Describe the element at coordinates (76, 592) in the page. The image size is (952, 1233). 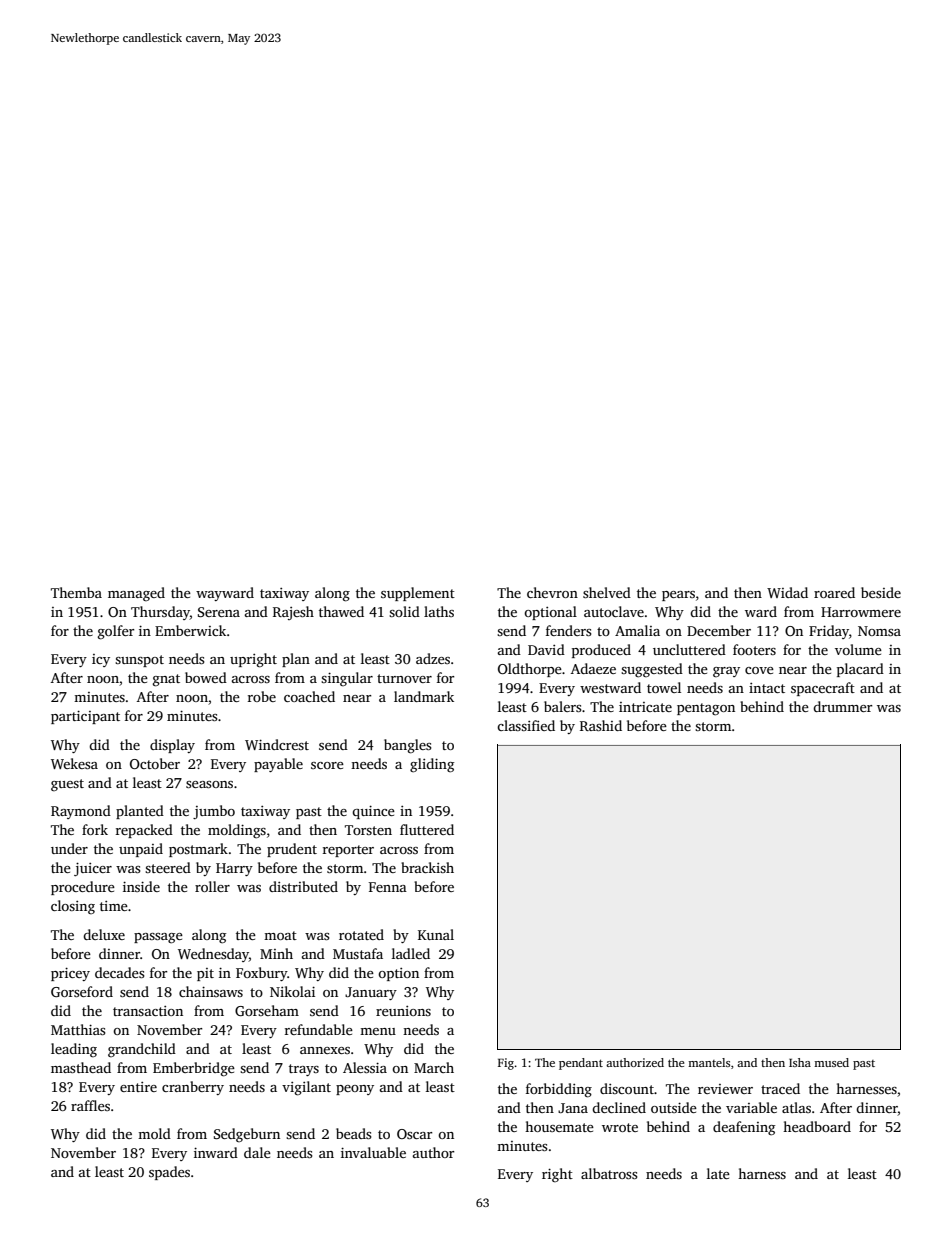
I see `Themba` at that location.
